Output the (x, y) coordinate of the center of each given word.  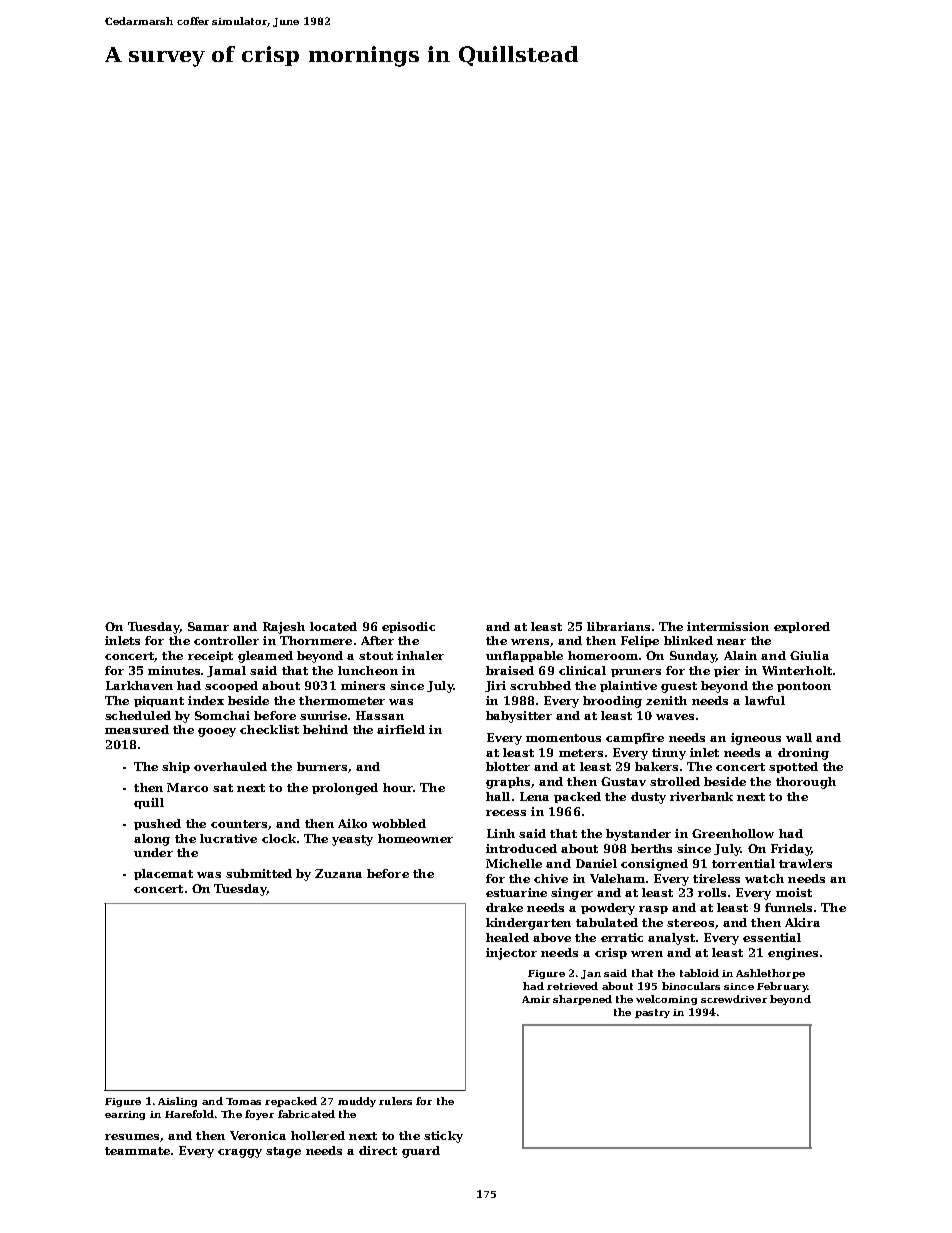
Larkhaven (139, 685)
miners (363, 685)
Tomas (243, 1101)
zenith (666, 700)
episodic (408, 627)
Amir (536, 999)
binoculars (691, 986)
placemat (163, 874)
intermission (728, 626)
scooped (231, 686)
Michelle (514, 863)
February (782, 987)
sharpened (582, 1000)
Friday (791, 850)
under (153, 852)
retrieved (572, 986)
